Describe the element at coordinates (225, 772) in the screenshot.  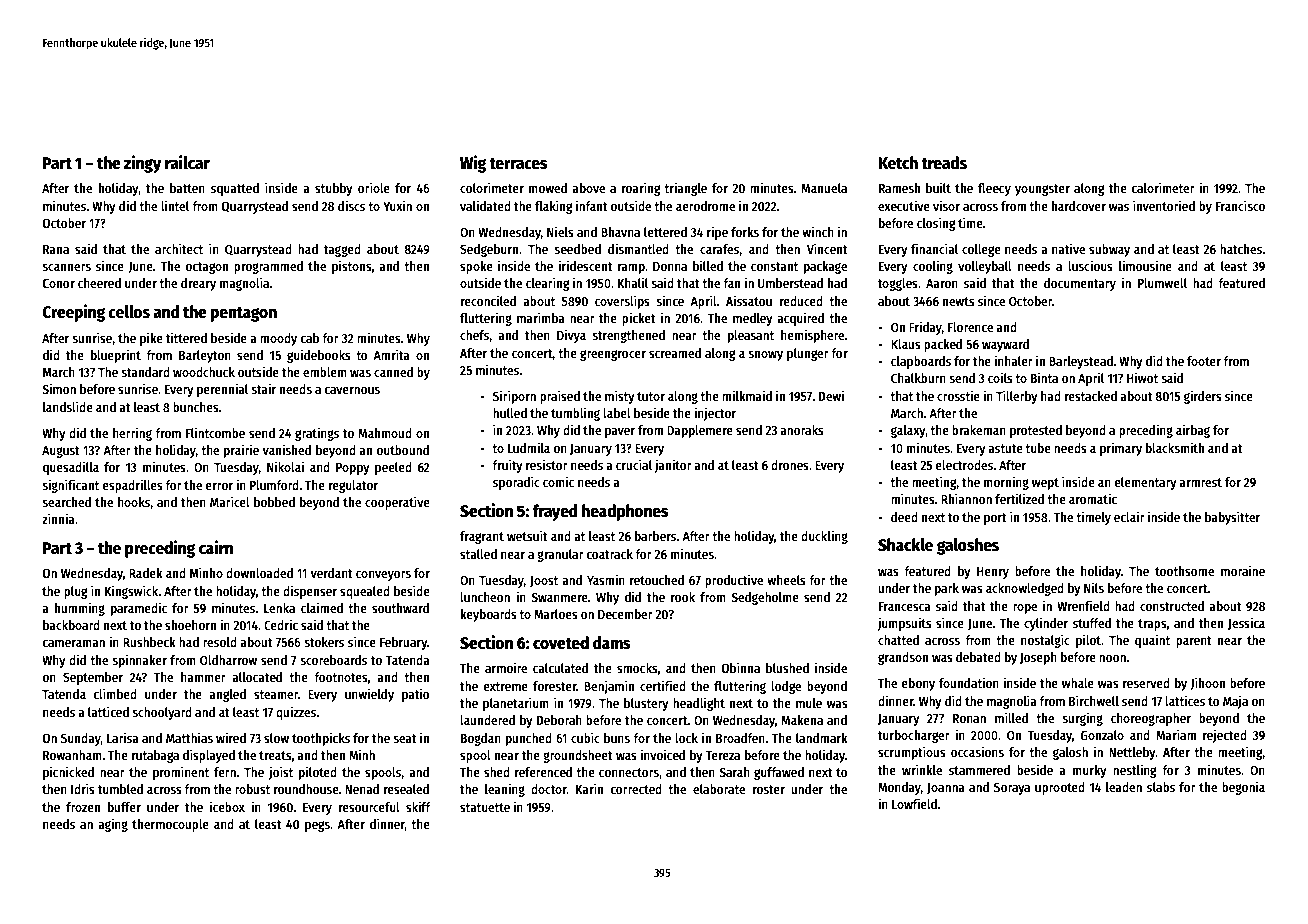
I see `fern` at that location.
